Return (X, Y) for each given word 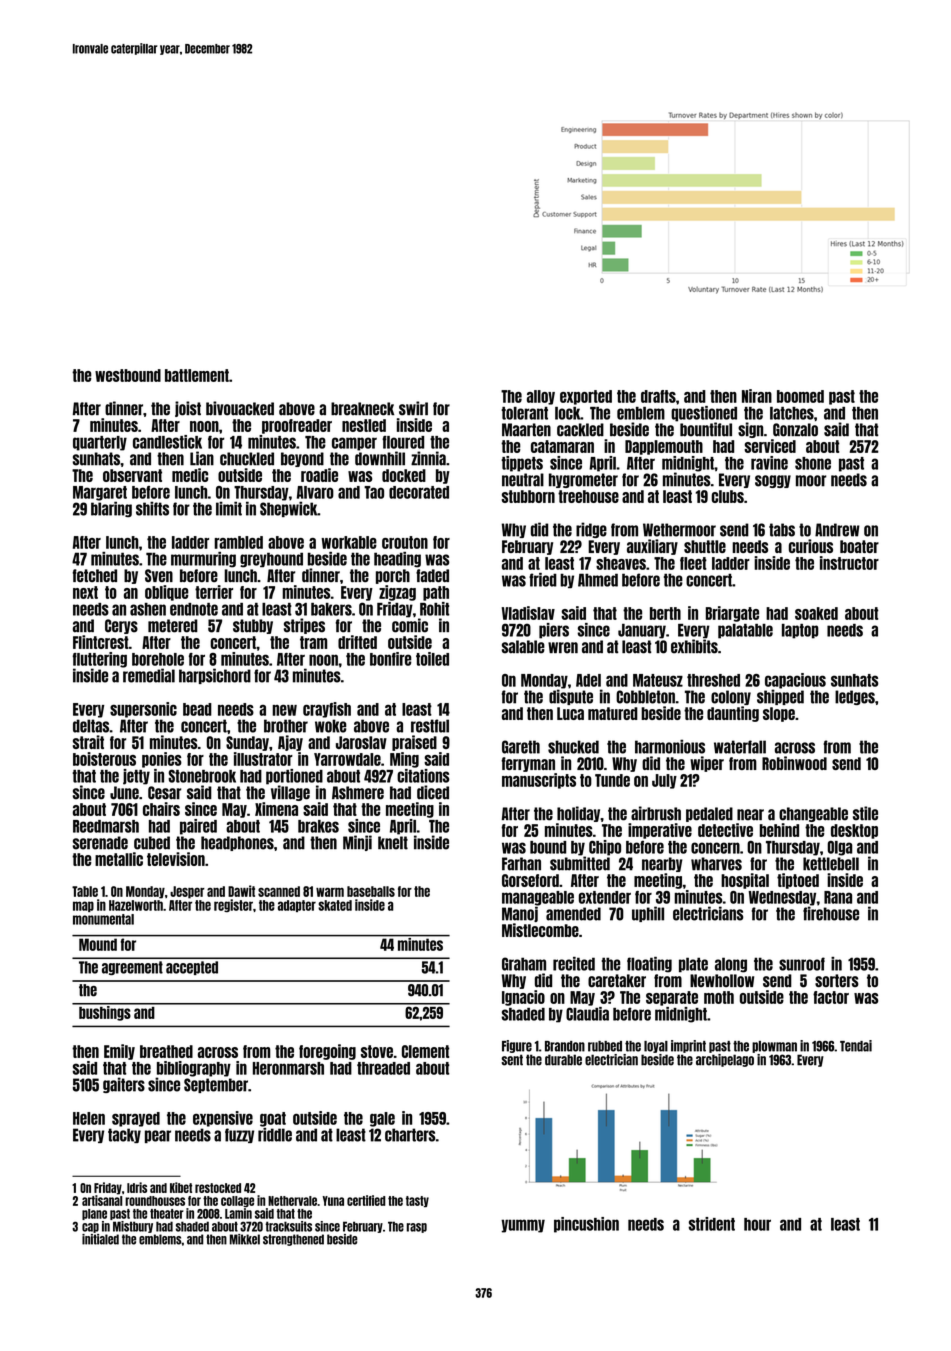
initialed (100, 1239)
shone (813, 463)
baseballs (371, 891)
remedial (149, 675)
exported (586, 397)
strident (712, 1224)
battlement (197, 375)
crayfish (327, 710)
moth (719, 997)
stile (865, 813)
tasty (417, 1201)
